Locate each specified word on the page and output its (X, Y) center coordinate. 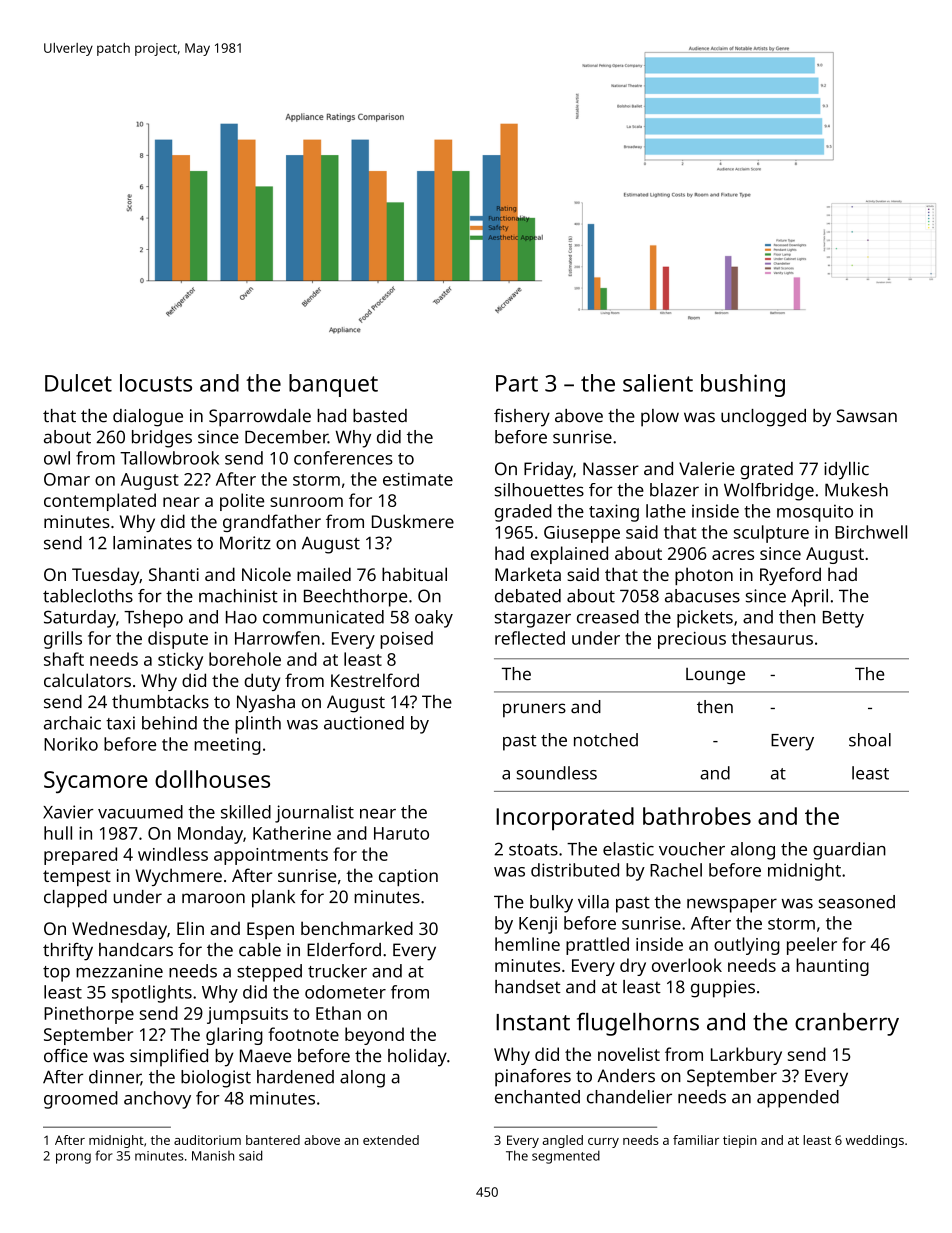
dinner (115, 1078)
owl (57, 458)
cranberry (847, 1024)
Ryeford (790, 576)
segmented (566, 1157)
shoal (870, 740)
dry (633, 967)
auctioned (364, 723)
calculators (87, 680)
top (56, 974)
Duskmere (413, 521)
